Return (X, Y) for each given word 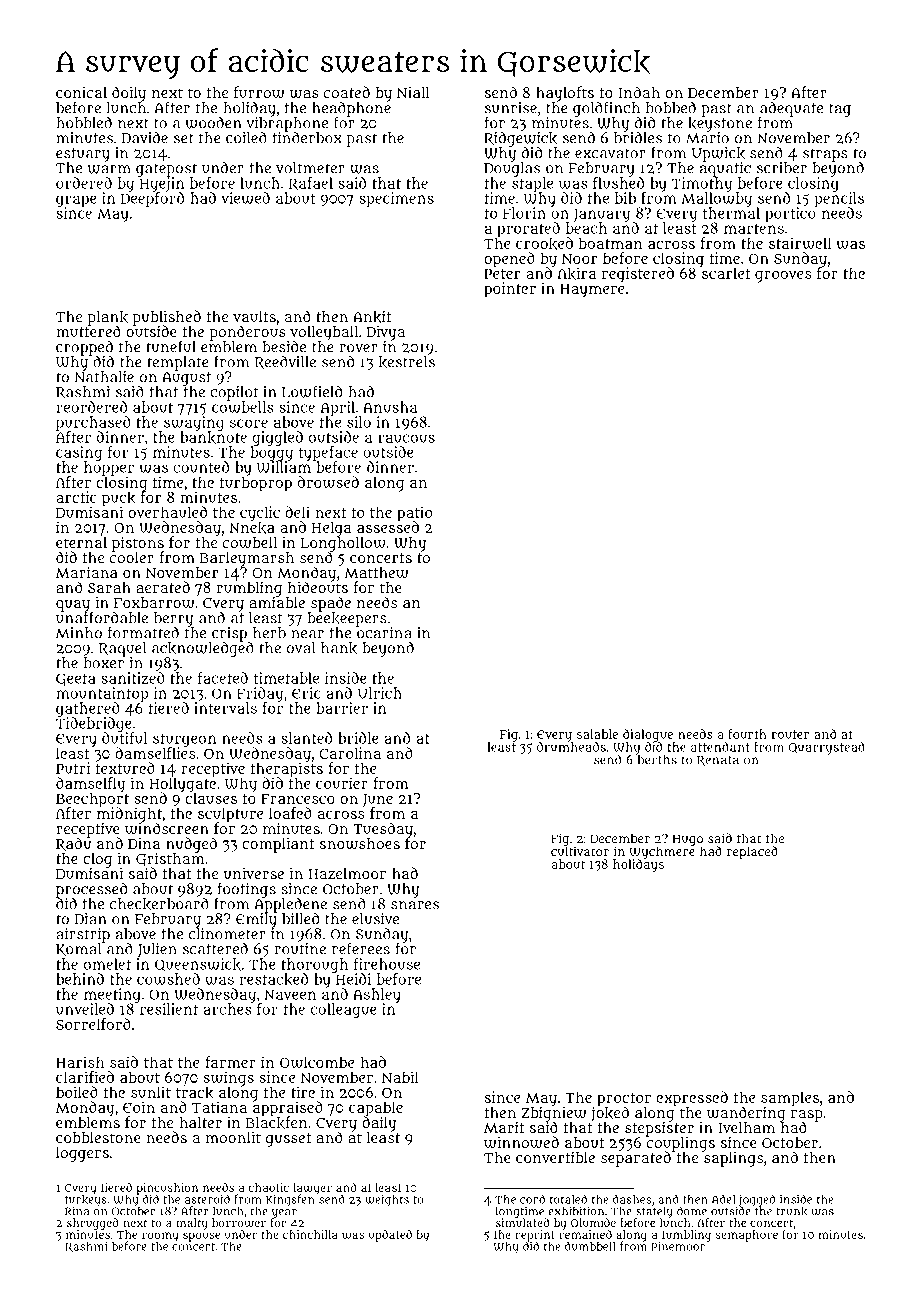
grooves (783, 277)
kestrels (407, 362)
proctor (624, 1099)
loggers (82, 1154)
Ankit (372, 317)
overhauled (167, 512)
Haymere (592, 291)
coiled (246, 138)
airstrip (83, 935)
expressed (692, 1099)
